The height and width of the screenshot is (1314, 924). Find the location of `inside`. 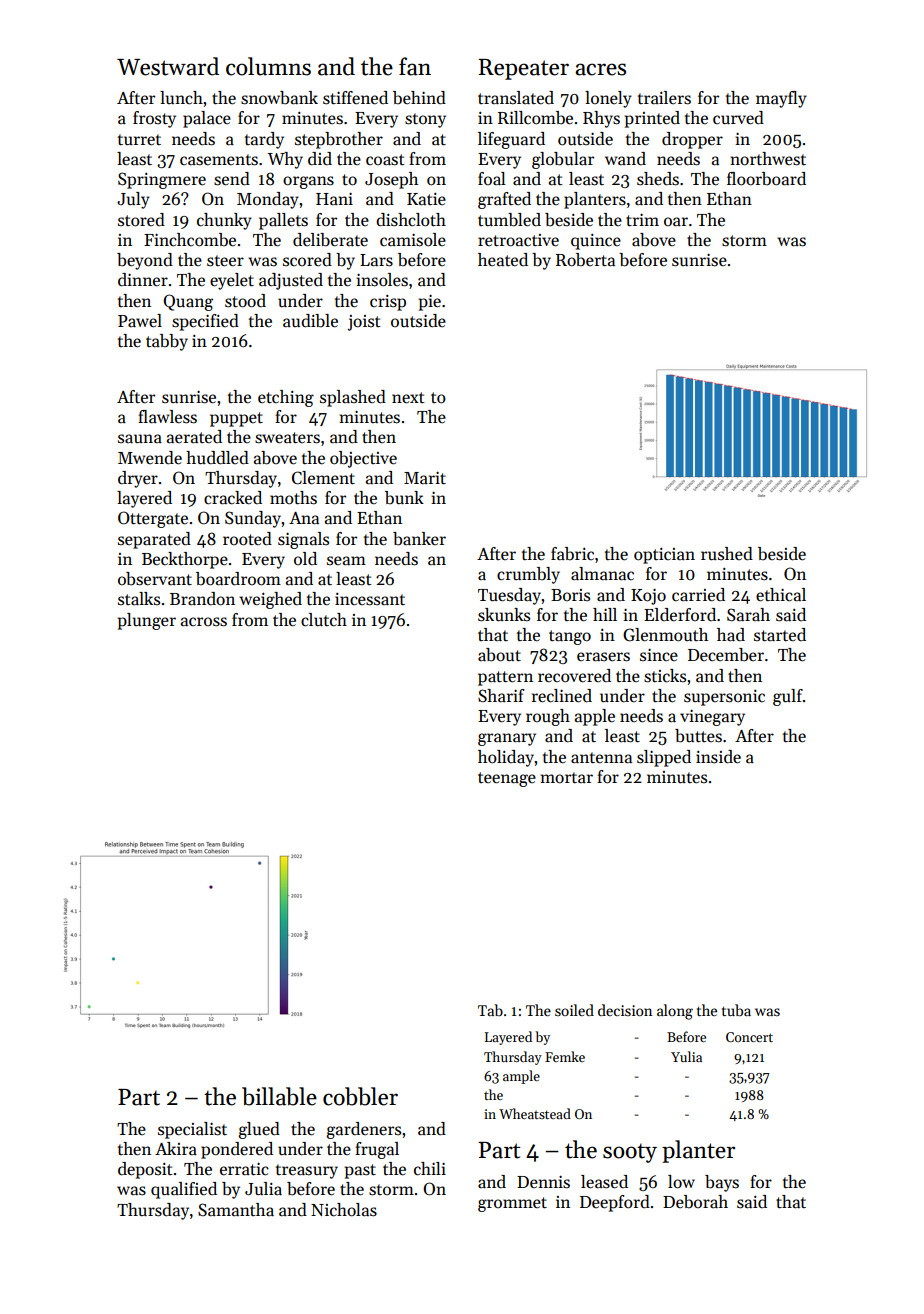

inside is located at coordinates (718, 757).
